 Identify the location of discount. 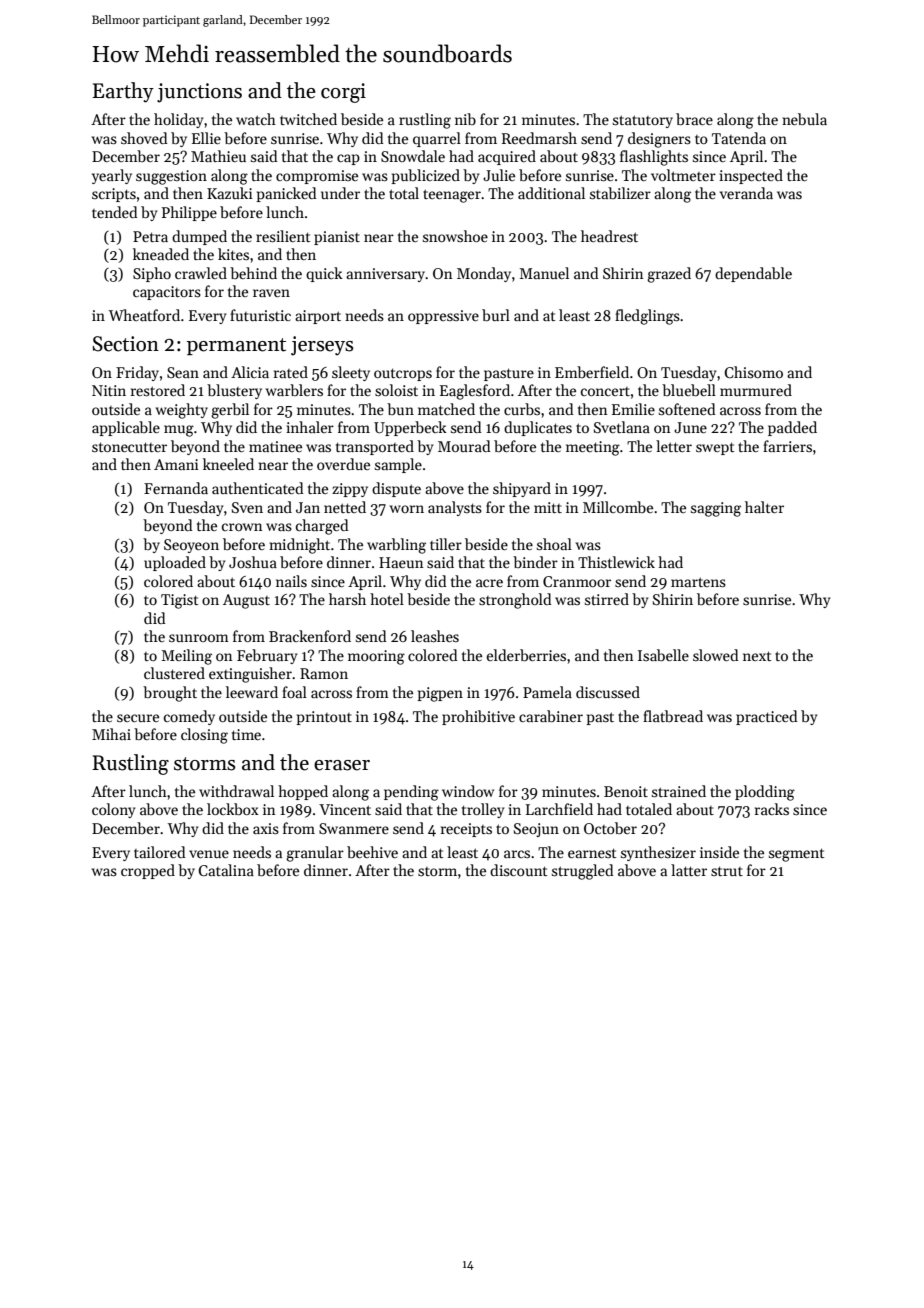
(519, 870).
